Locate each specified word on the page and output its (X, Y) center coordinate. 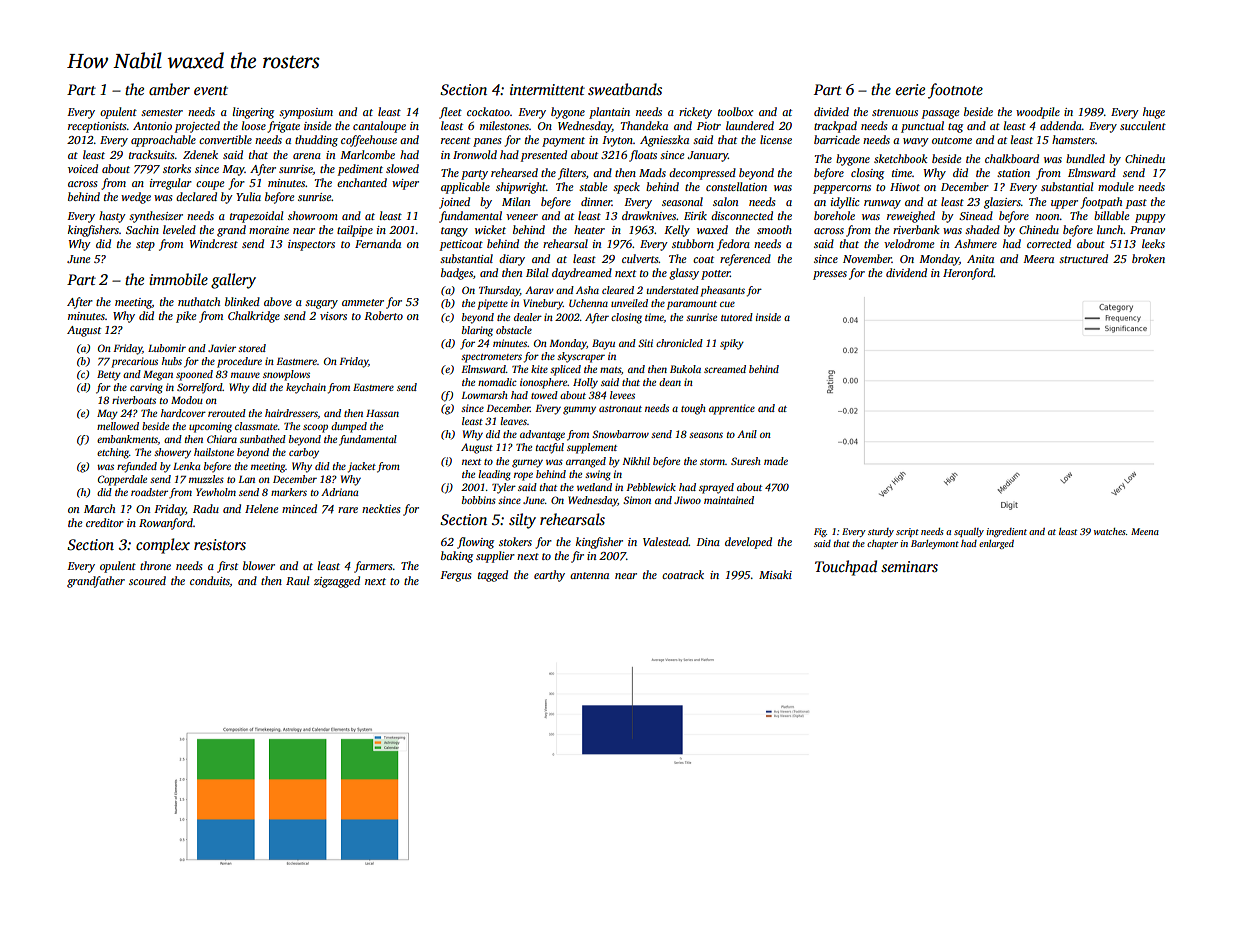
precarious (134, 362)
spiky (732, 344)
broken (1148, 258)
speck (626, 188)
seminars (909, 566)
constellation (736, 186)
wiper (405, 184)
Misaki (775, 574)
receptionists (97, 127)
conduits (210, 581)
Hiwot (905, 187)
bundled (1085, 158)
